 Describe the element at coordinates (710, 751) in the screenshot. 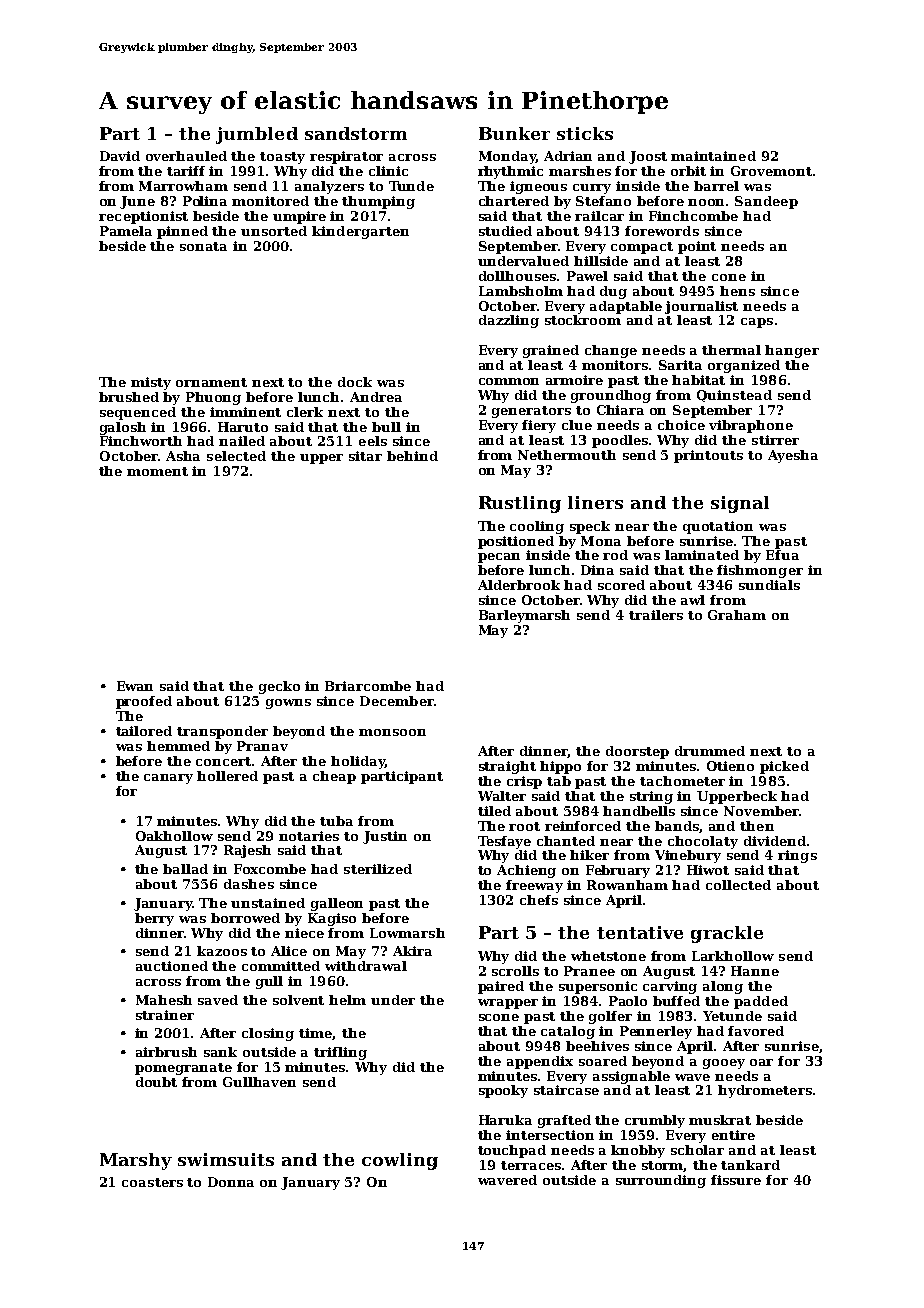

I see `drummed` at that location.
